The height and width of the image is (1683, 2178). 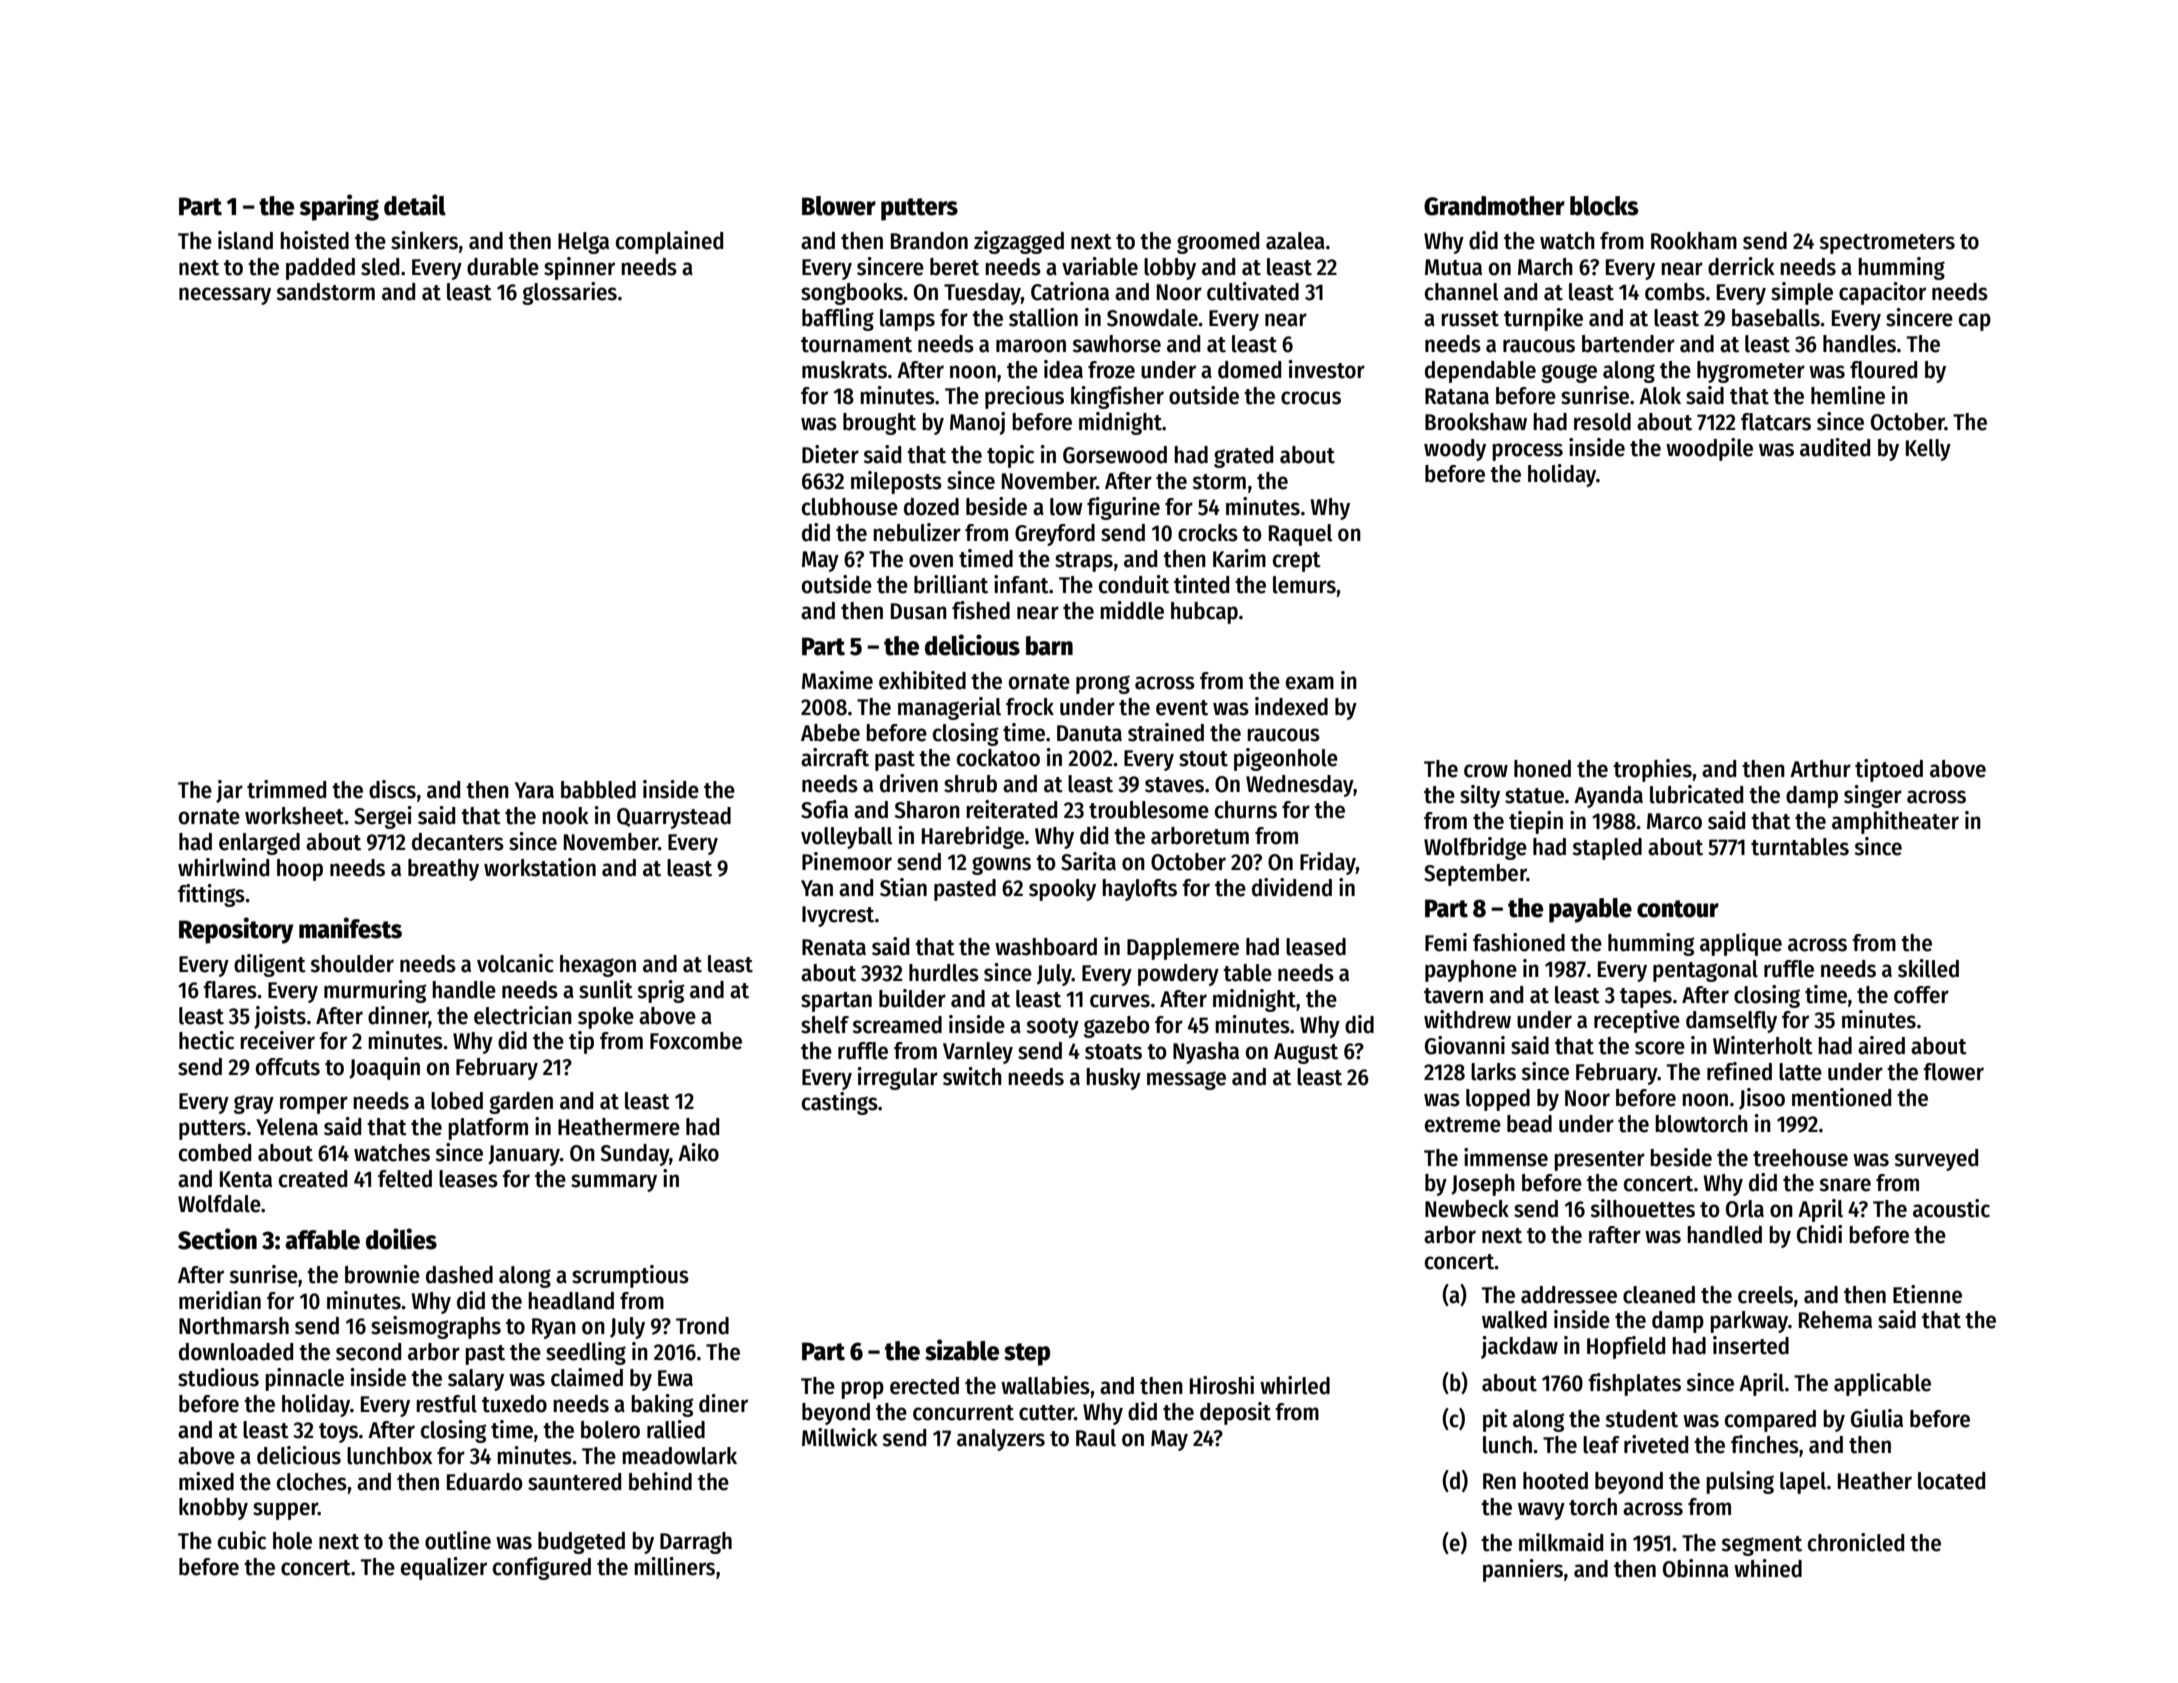 I want to click on garden, so click(x=521, y=1103).
